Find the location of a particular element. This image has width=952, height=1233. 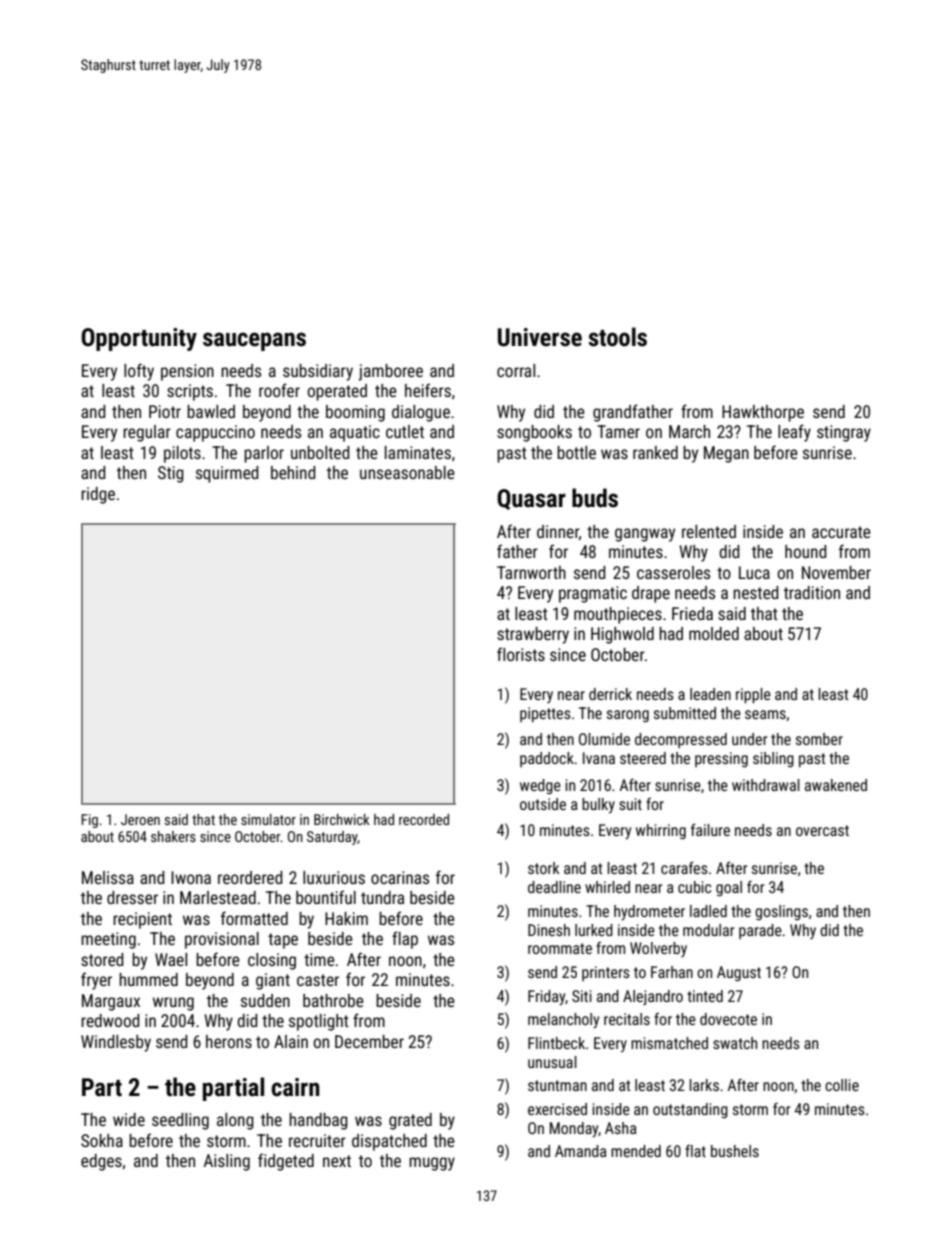

sudden is located at coordinates (265, 1000).
